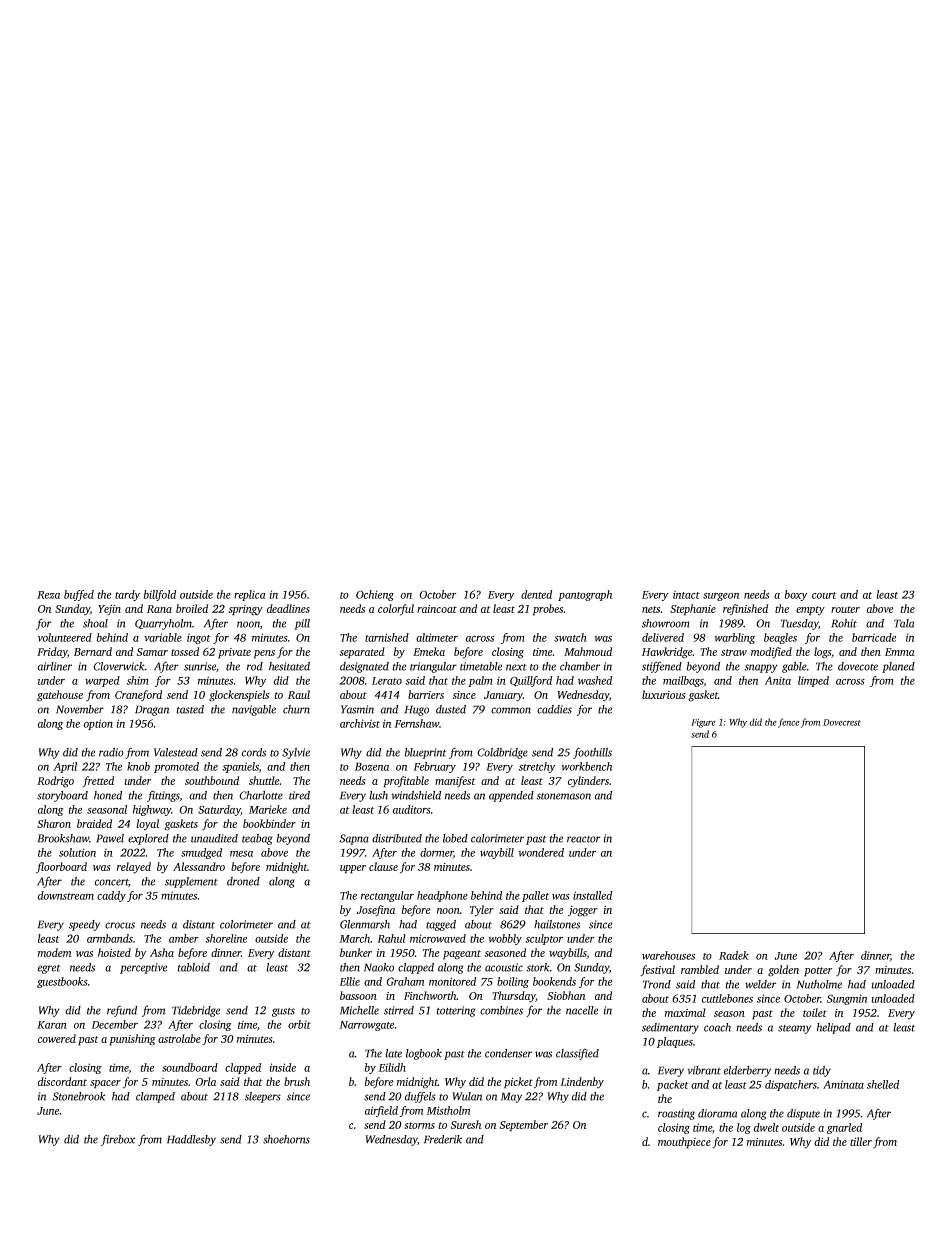  What do you see at coordinates (263, 1097) in the screenshot?
I see `sleepers` at bounding box center [263, 1097].
